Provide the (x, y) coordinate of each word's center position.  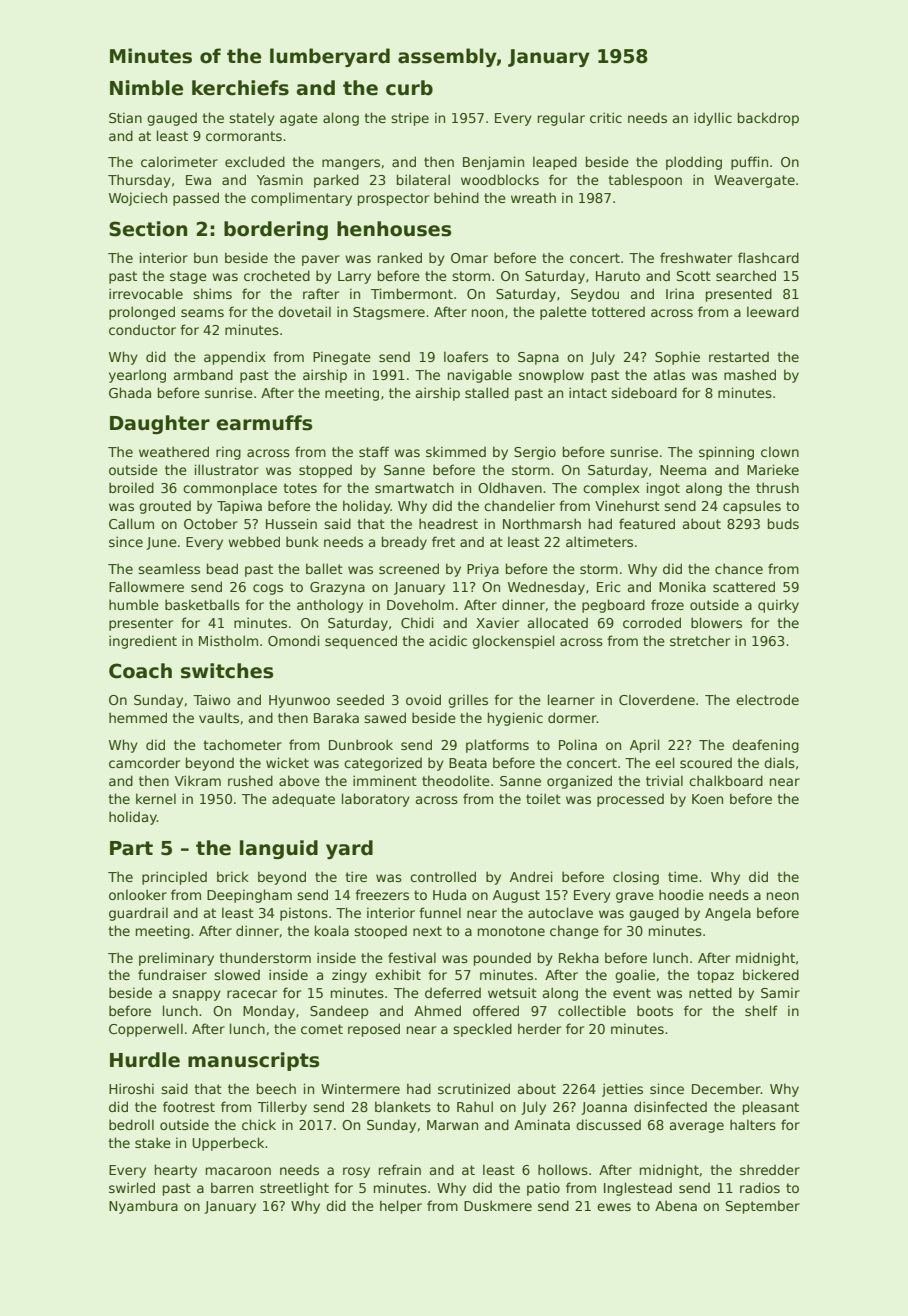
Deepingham (249, 896)
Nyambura (143, 1207)
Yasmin (280, 179)
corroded (652, 622)
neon (783, 896)
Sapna (538, 358)
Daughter (160, 424)
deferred (453, 992)
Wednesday (546, 588)
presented (739, 295)
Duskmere (498, 1205)
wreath (533, 197)
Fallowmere (146, 586)
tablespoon (645, 181)
